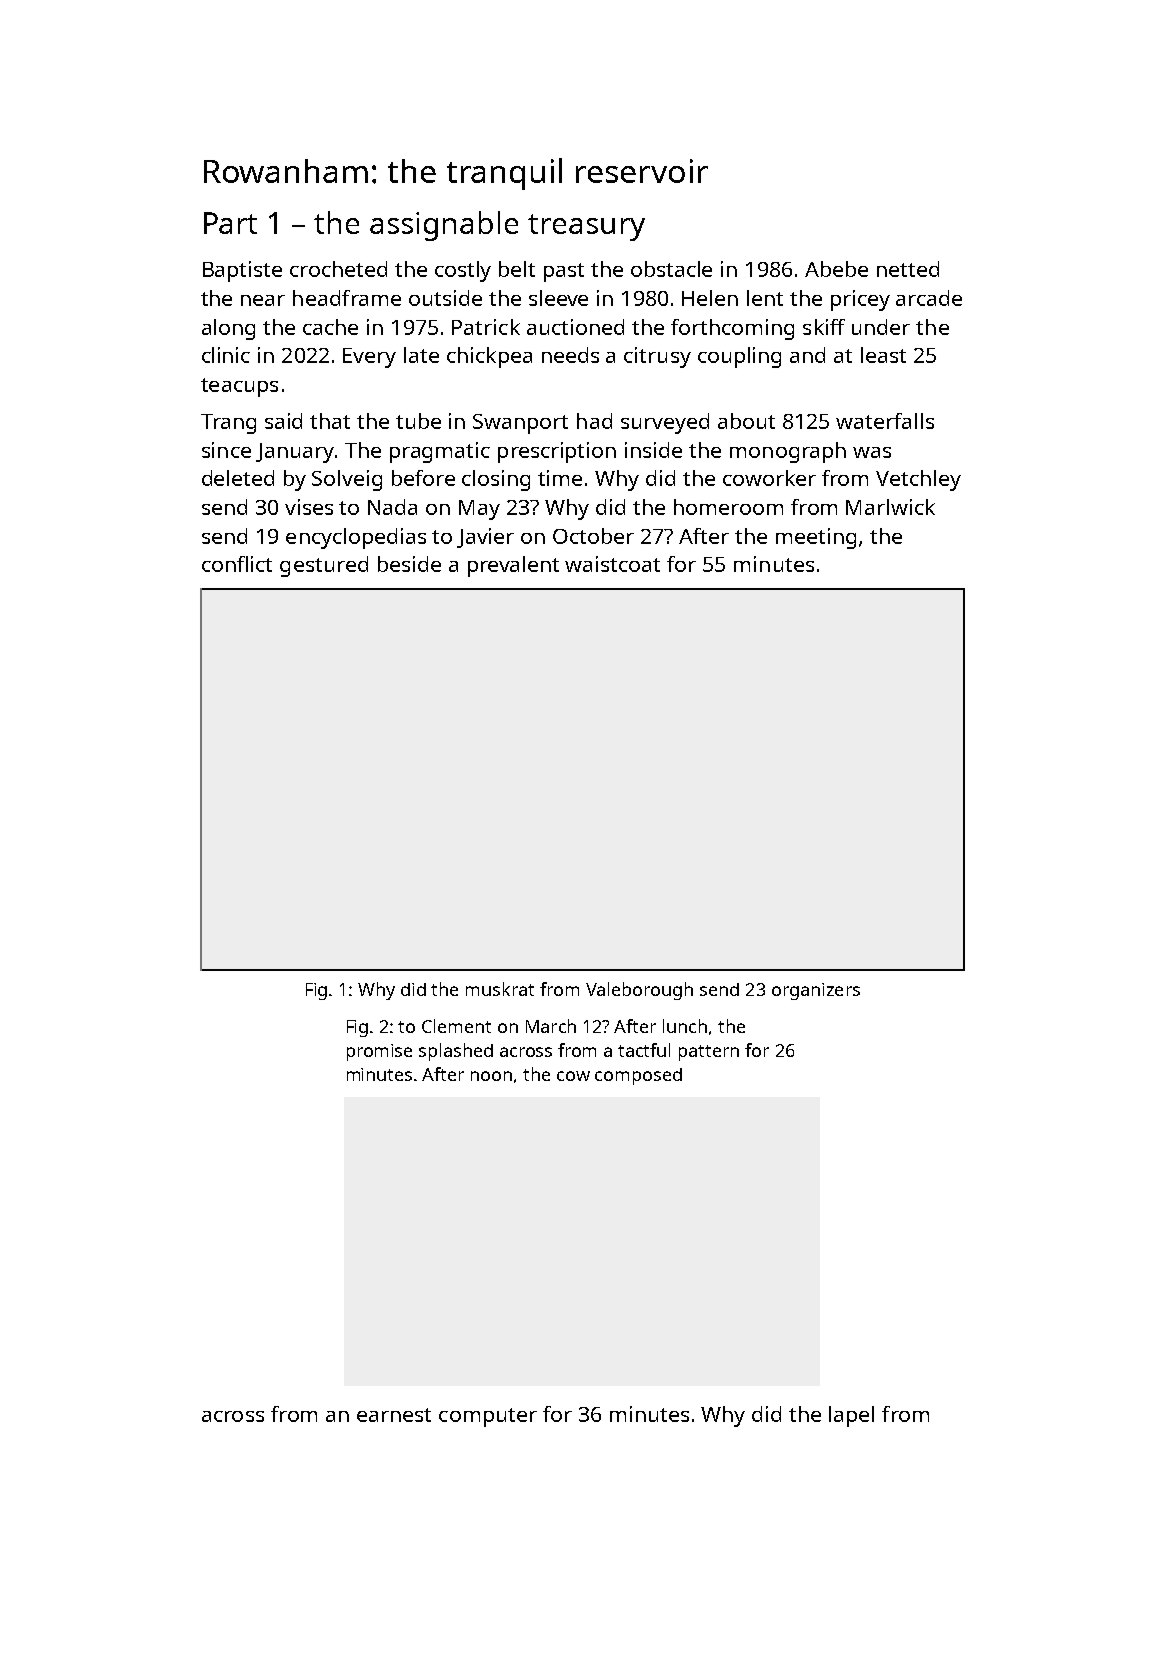 This screenshot has height=1654, width=1165. Describe the element at coordinates (816, 991) in the screenshot. I see `organizers` at that location.
